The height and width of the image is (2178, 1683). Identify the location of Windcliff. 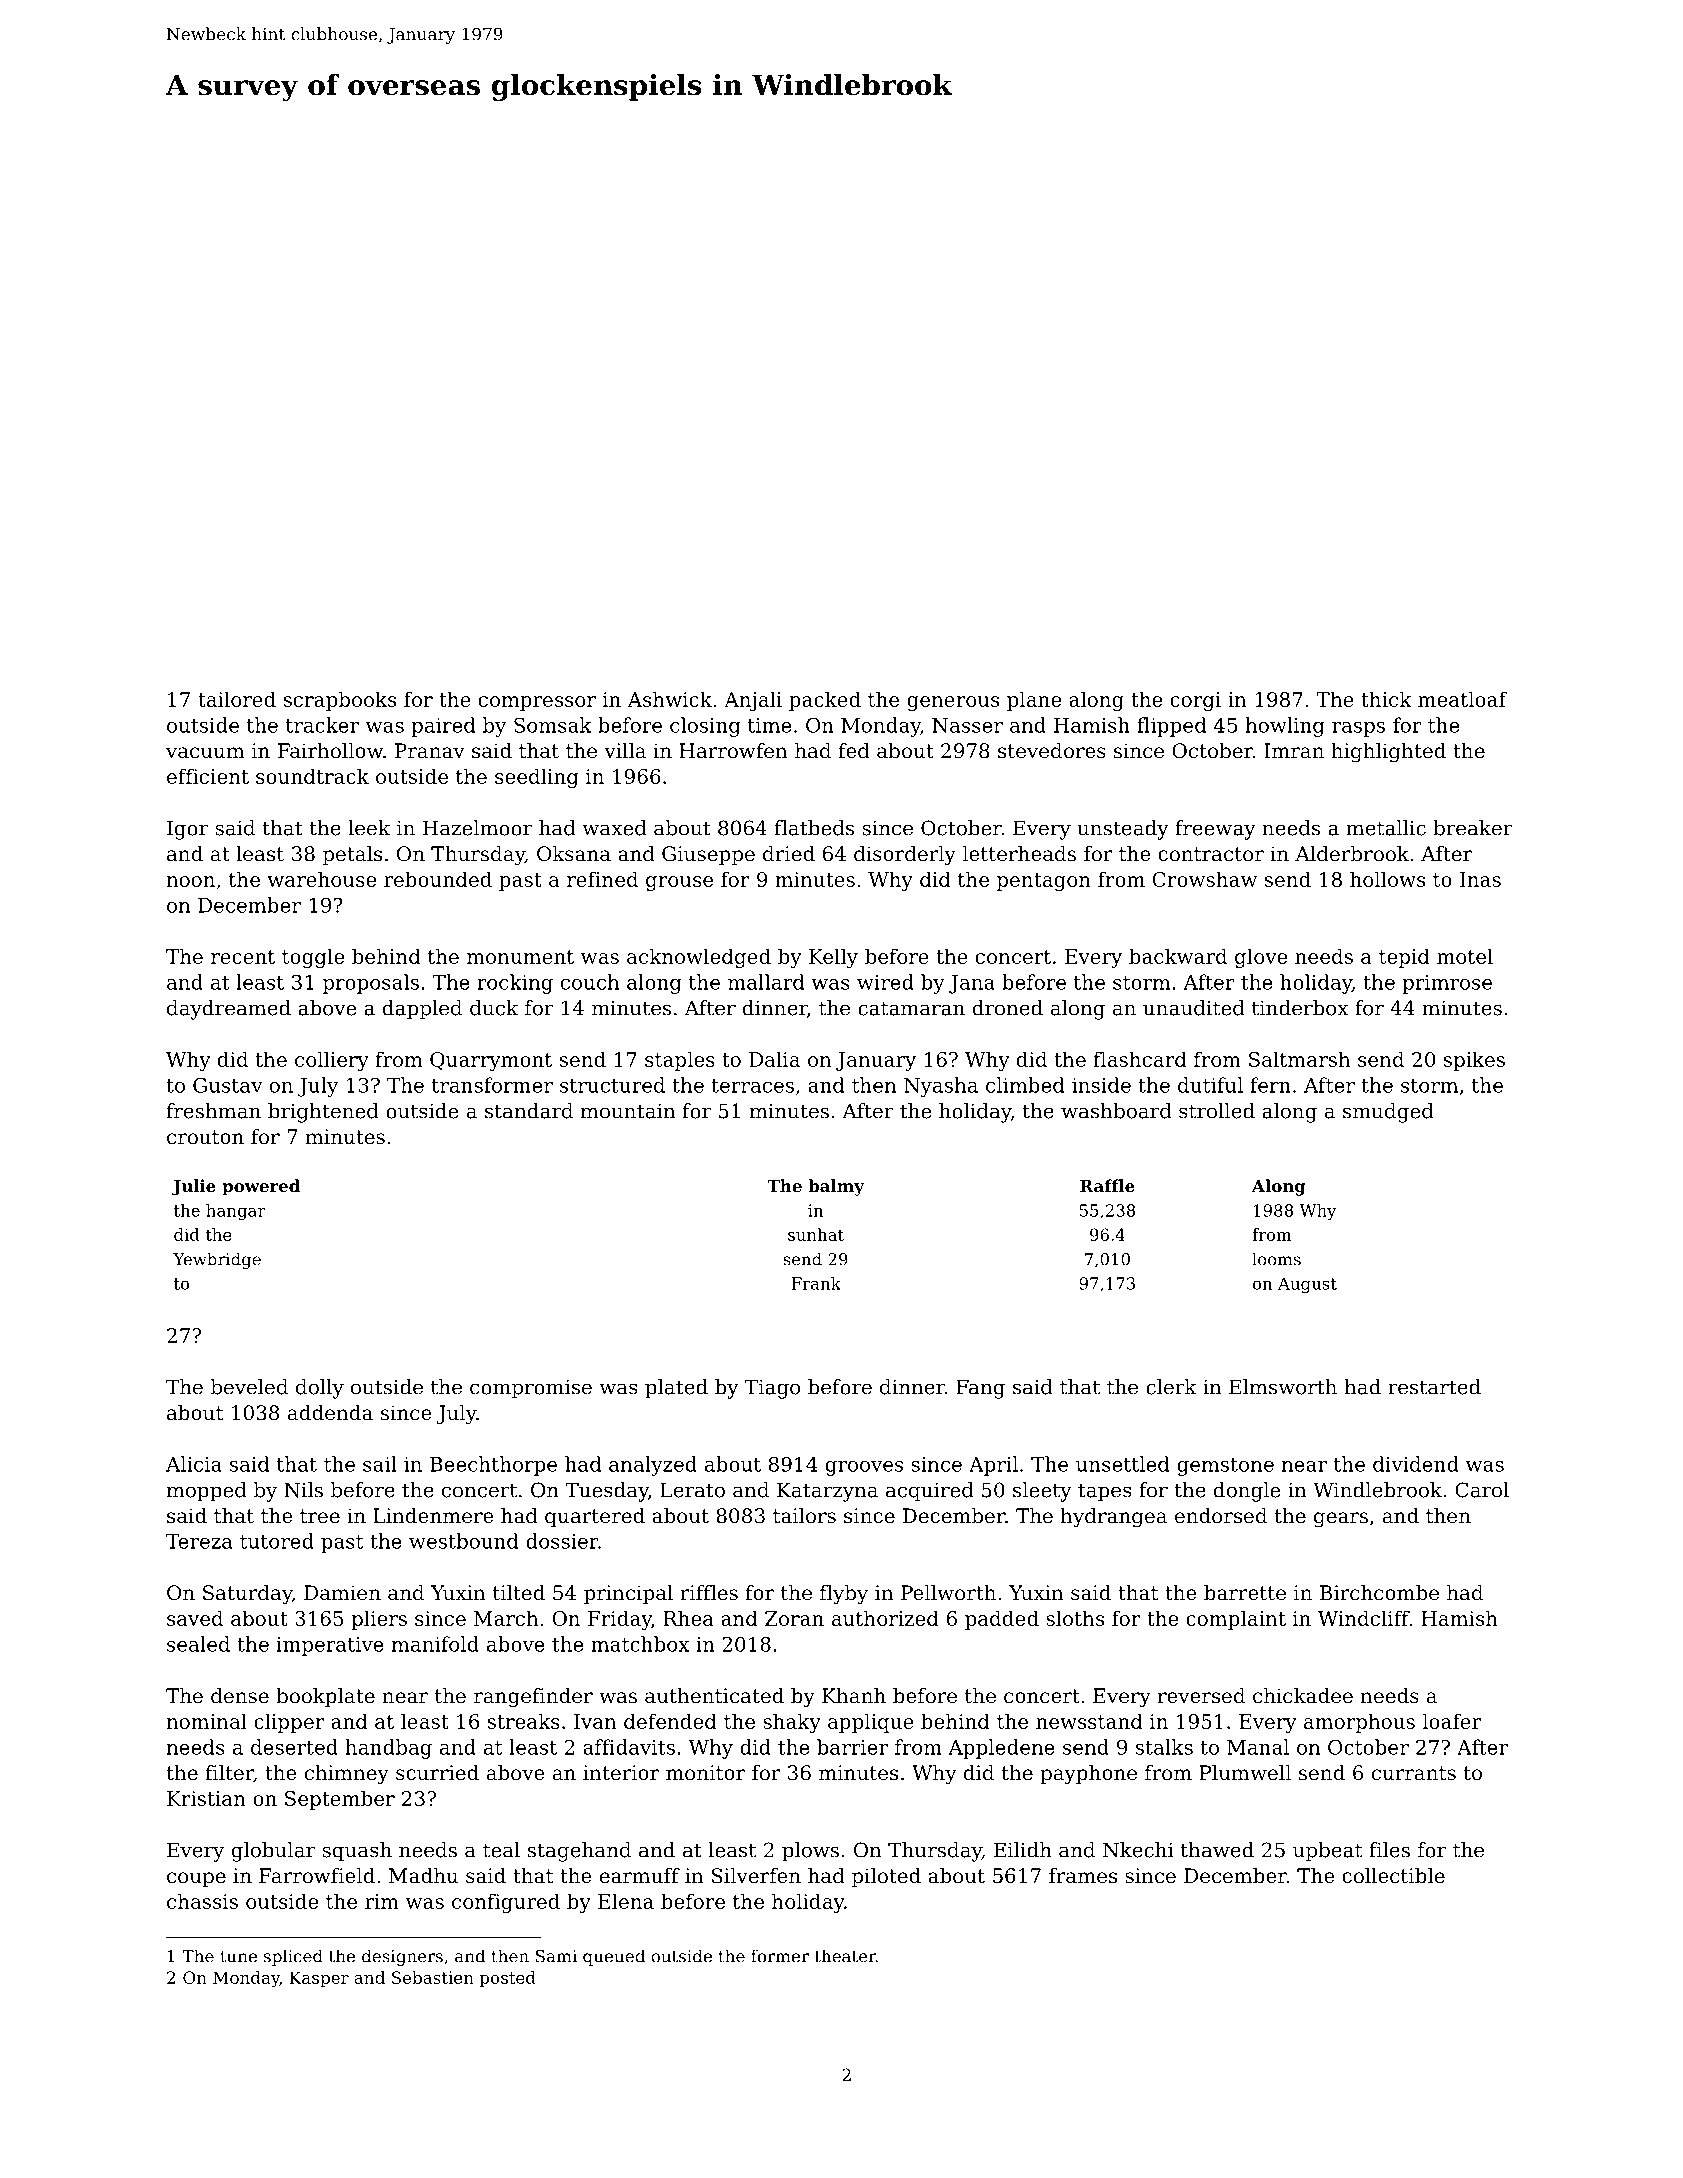
(1364, 1618).
